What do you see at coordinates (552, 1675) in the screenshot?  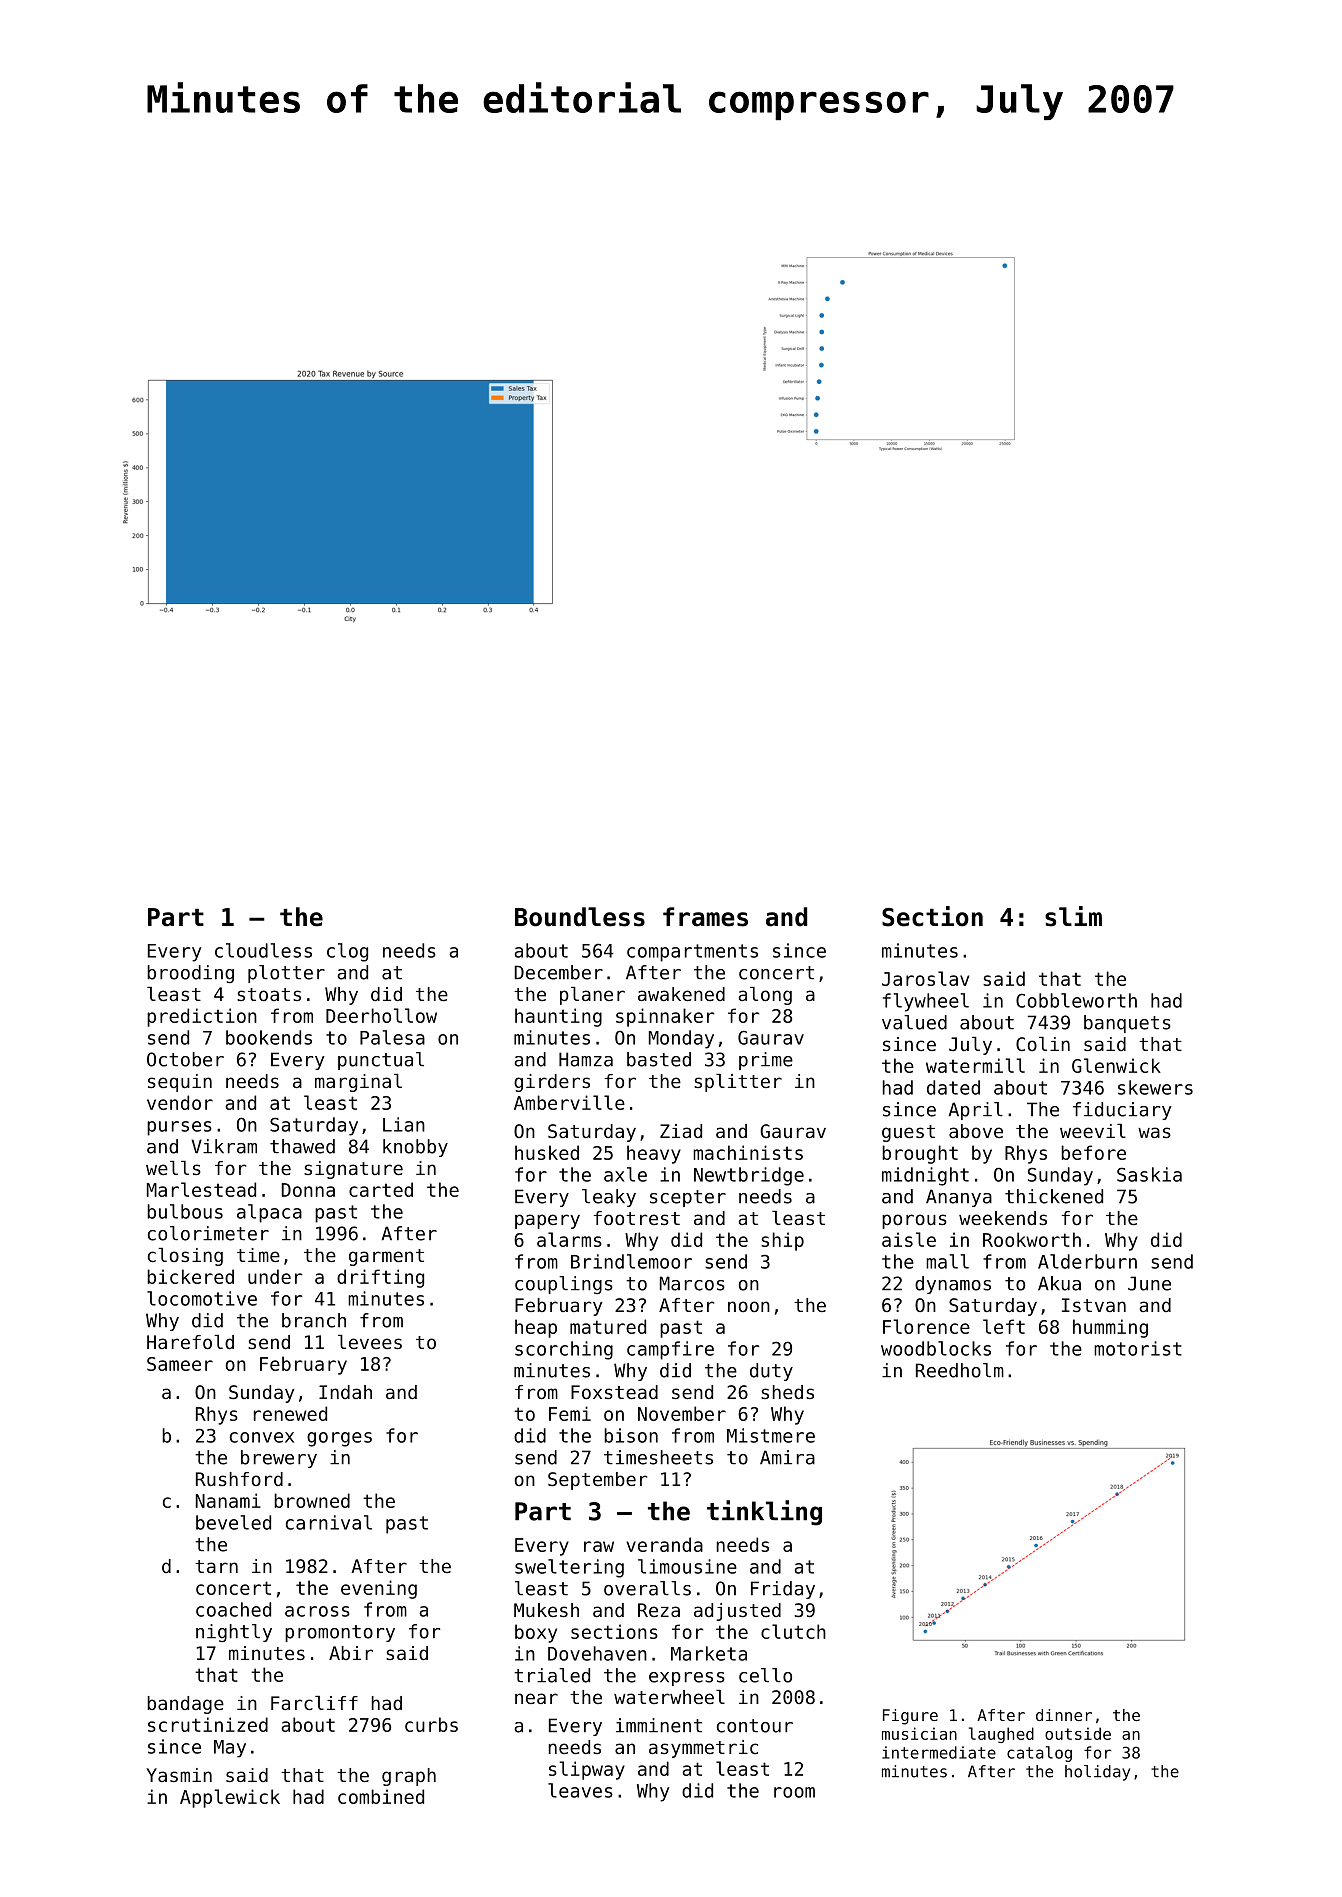 I see `trialed` at bounding box center [552, 1675].
